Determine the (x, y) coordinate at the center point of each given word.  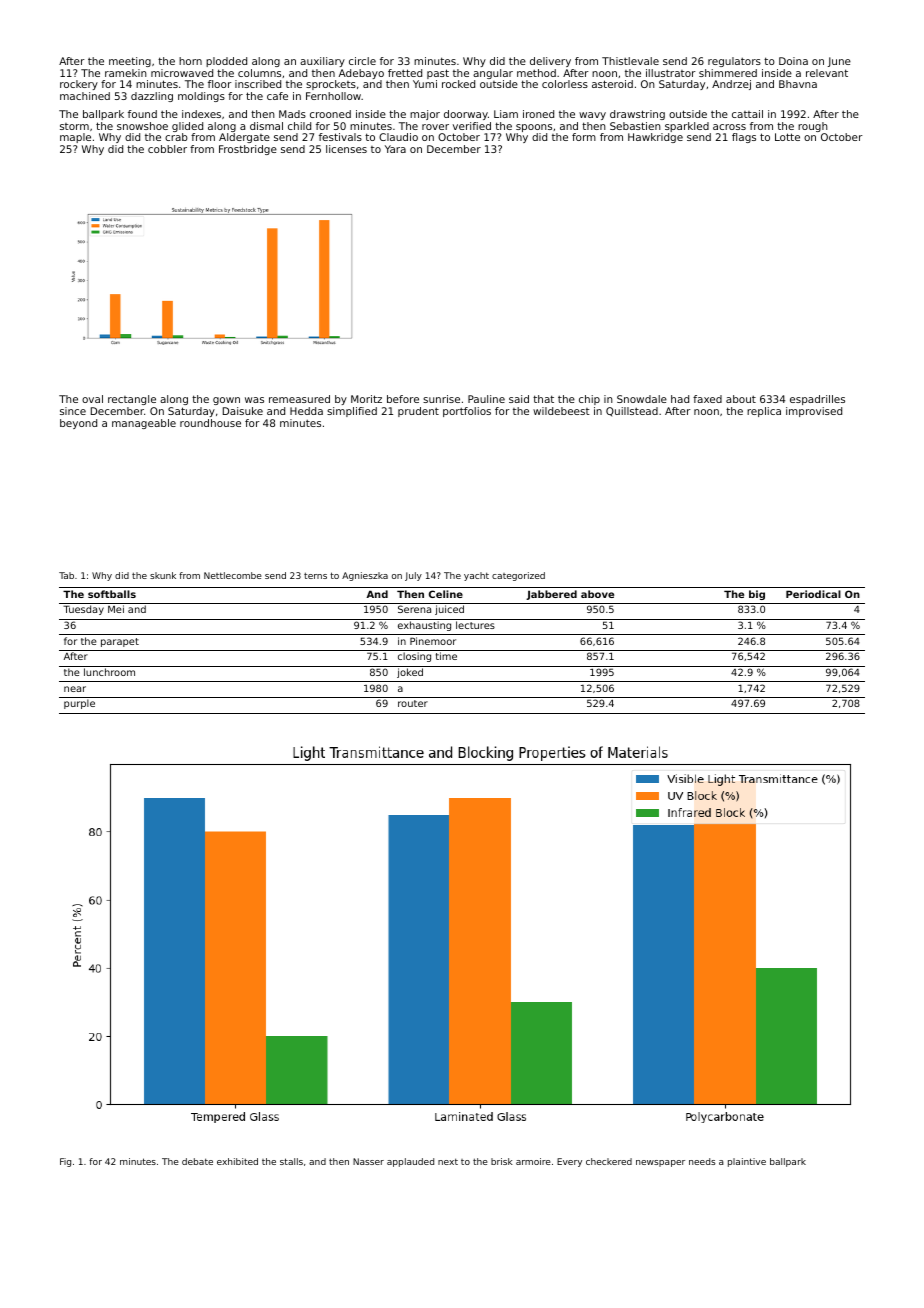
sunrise (441, 399)
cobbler (167, 149)
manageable (144, 424)
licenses (346, 149)
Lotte (787, 137)
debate (197, 1161)
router (413, 703)
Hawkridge (655, 138)
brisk (502, 1161)
